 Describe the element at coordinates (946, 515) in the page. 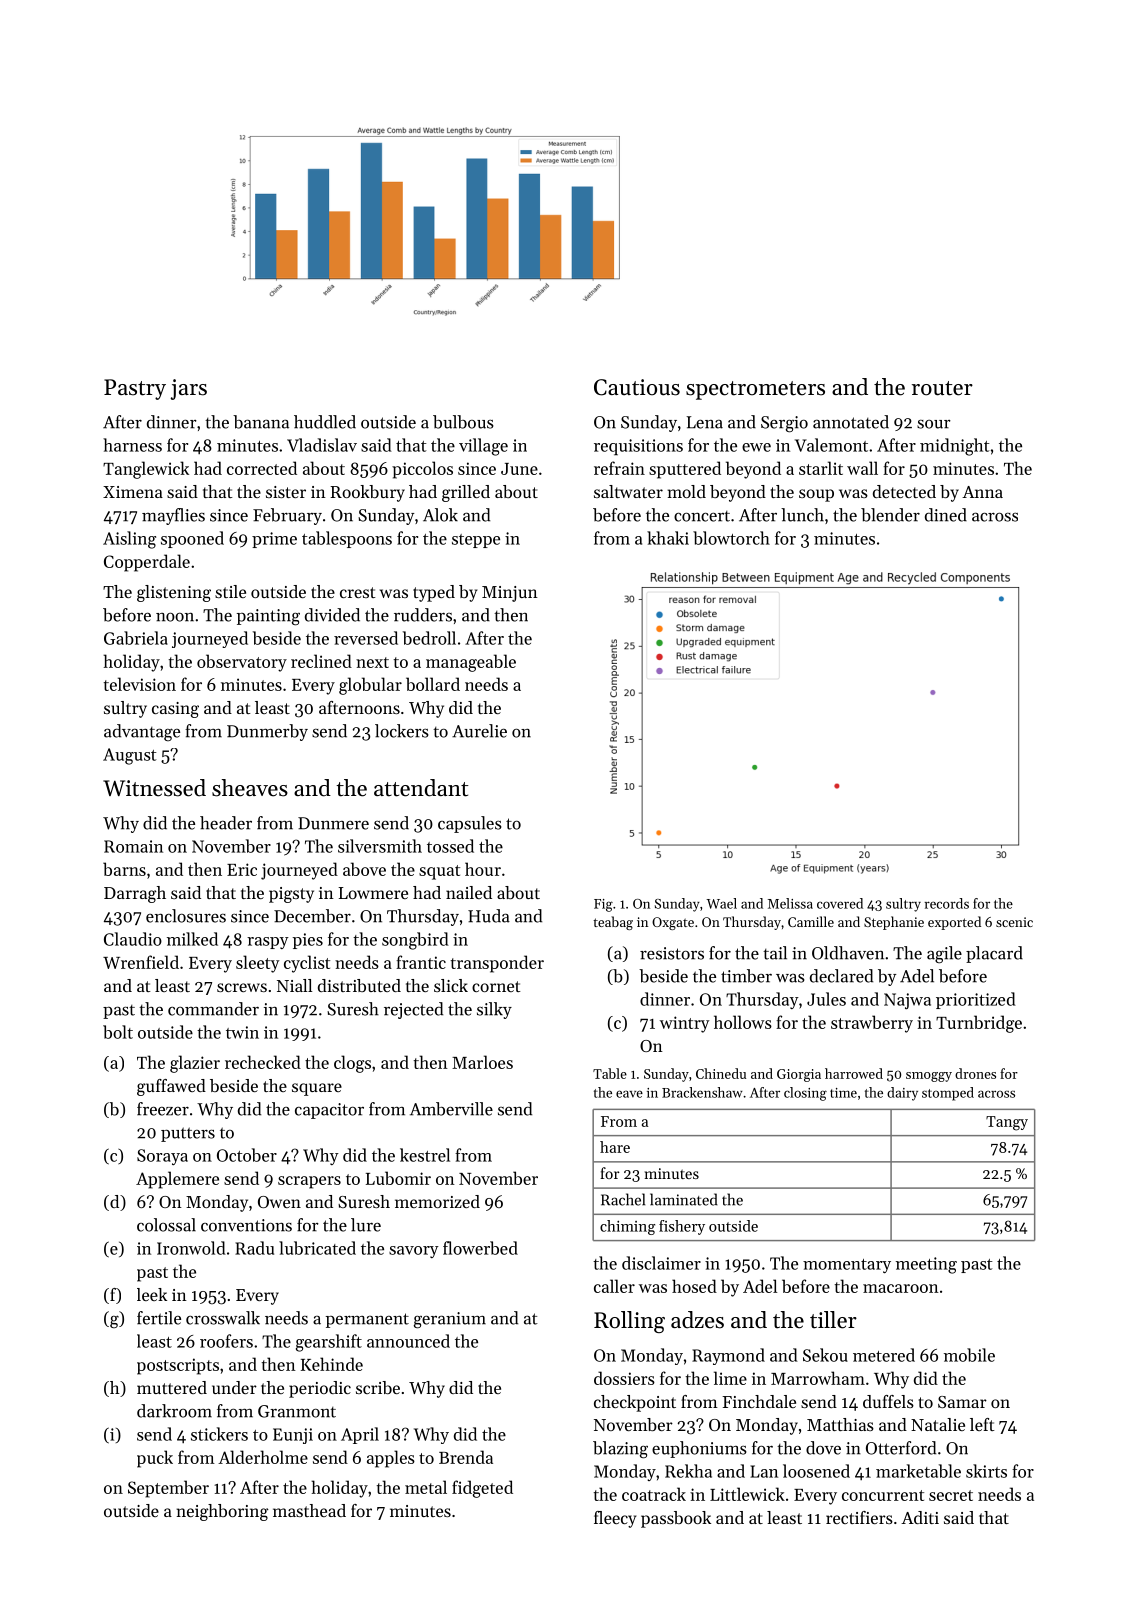

I see `dined` at that location.
